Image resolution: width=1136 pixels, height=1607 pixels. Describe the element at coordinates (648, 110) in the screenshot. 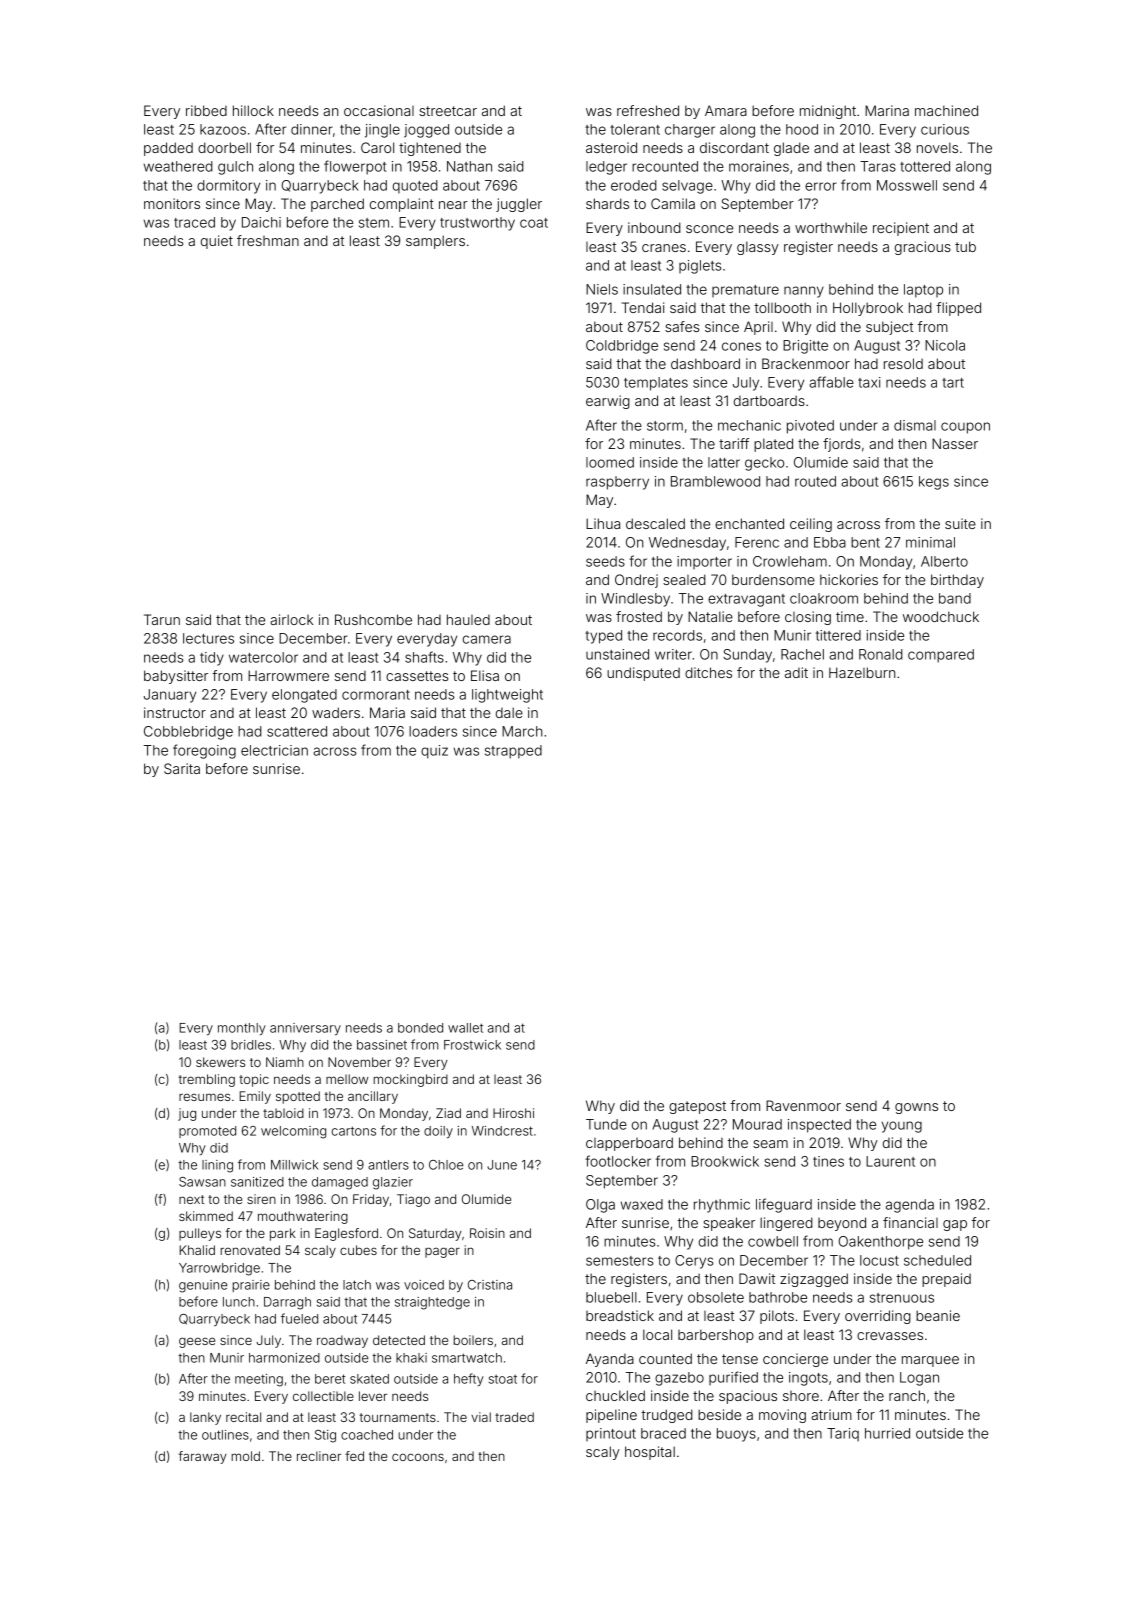

I see `refreshed` at that location.
